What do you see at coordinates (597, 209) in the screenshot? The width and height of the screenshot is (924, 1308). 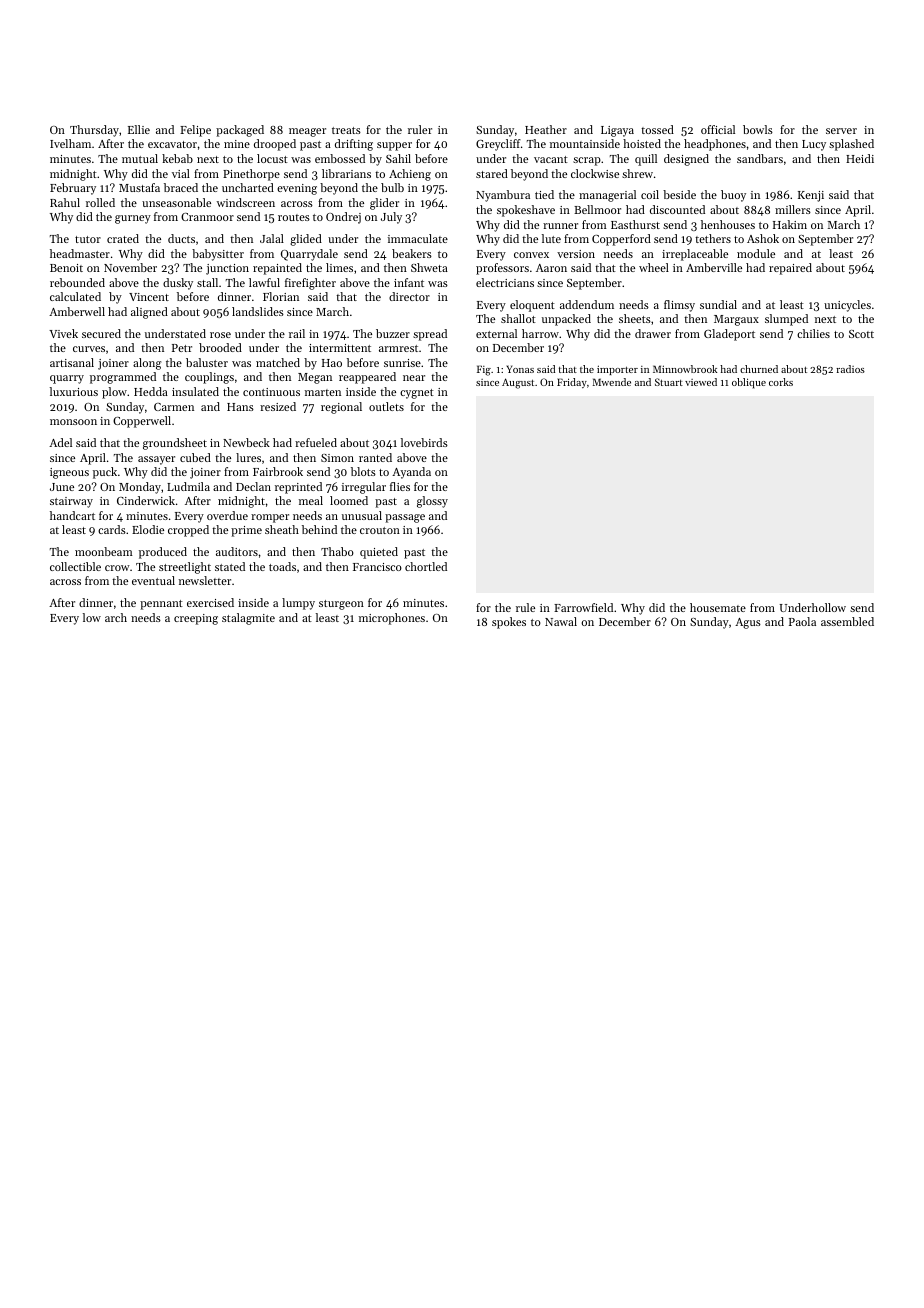 I see `Bellmoor` at bounding box center [597, 209].
